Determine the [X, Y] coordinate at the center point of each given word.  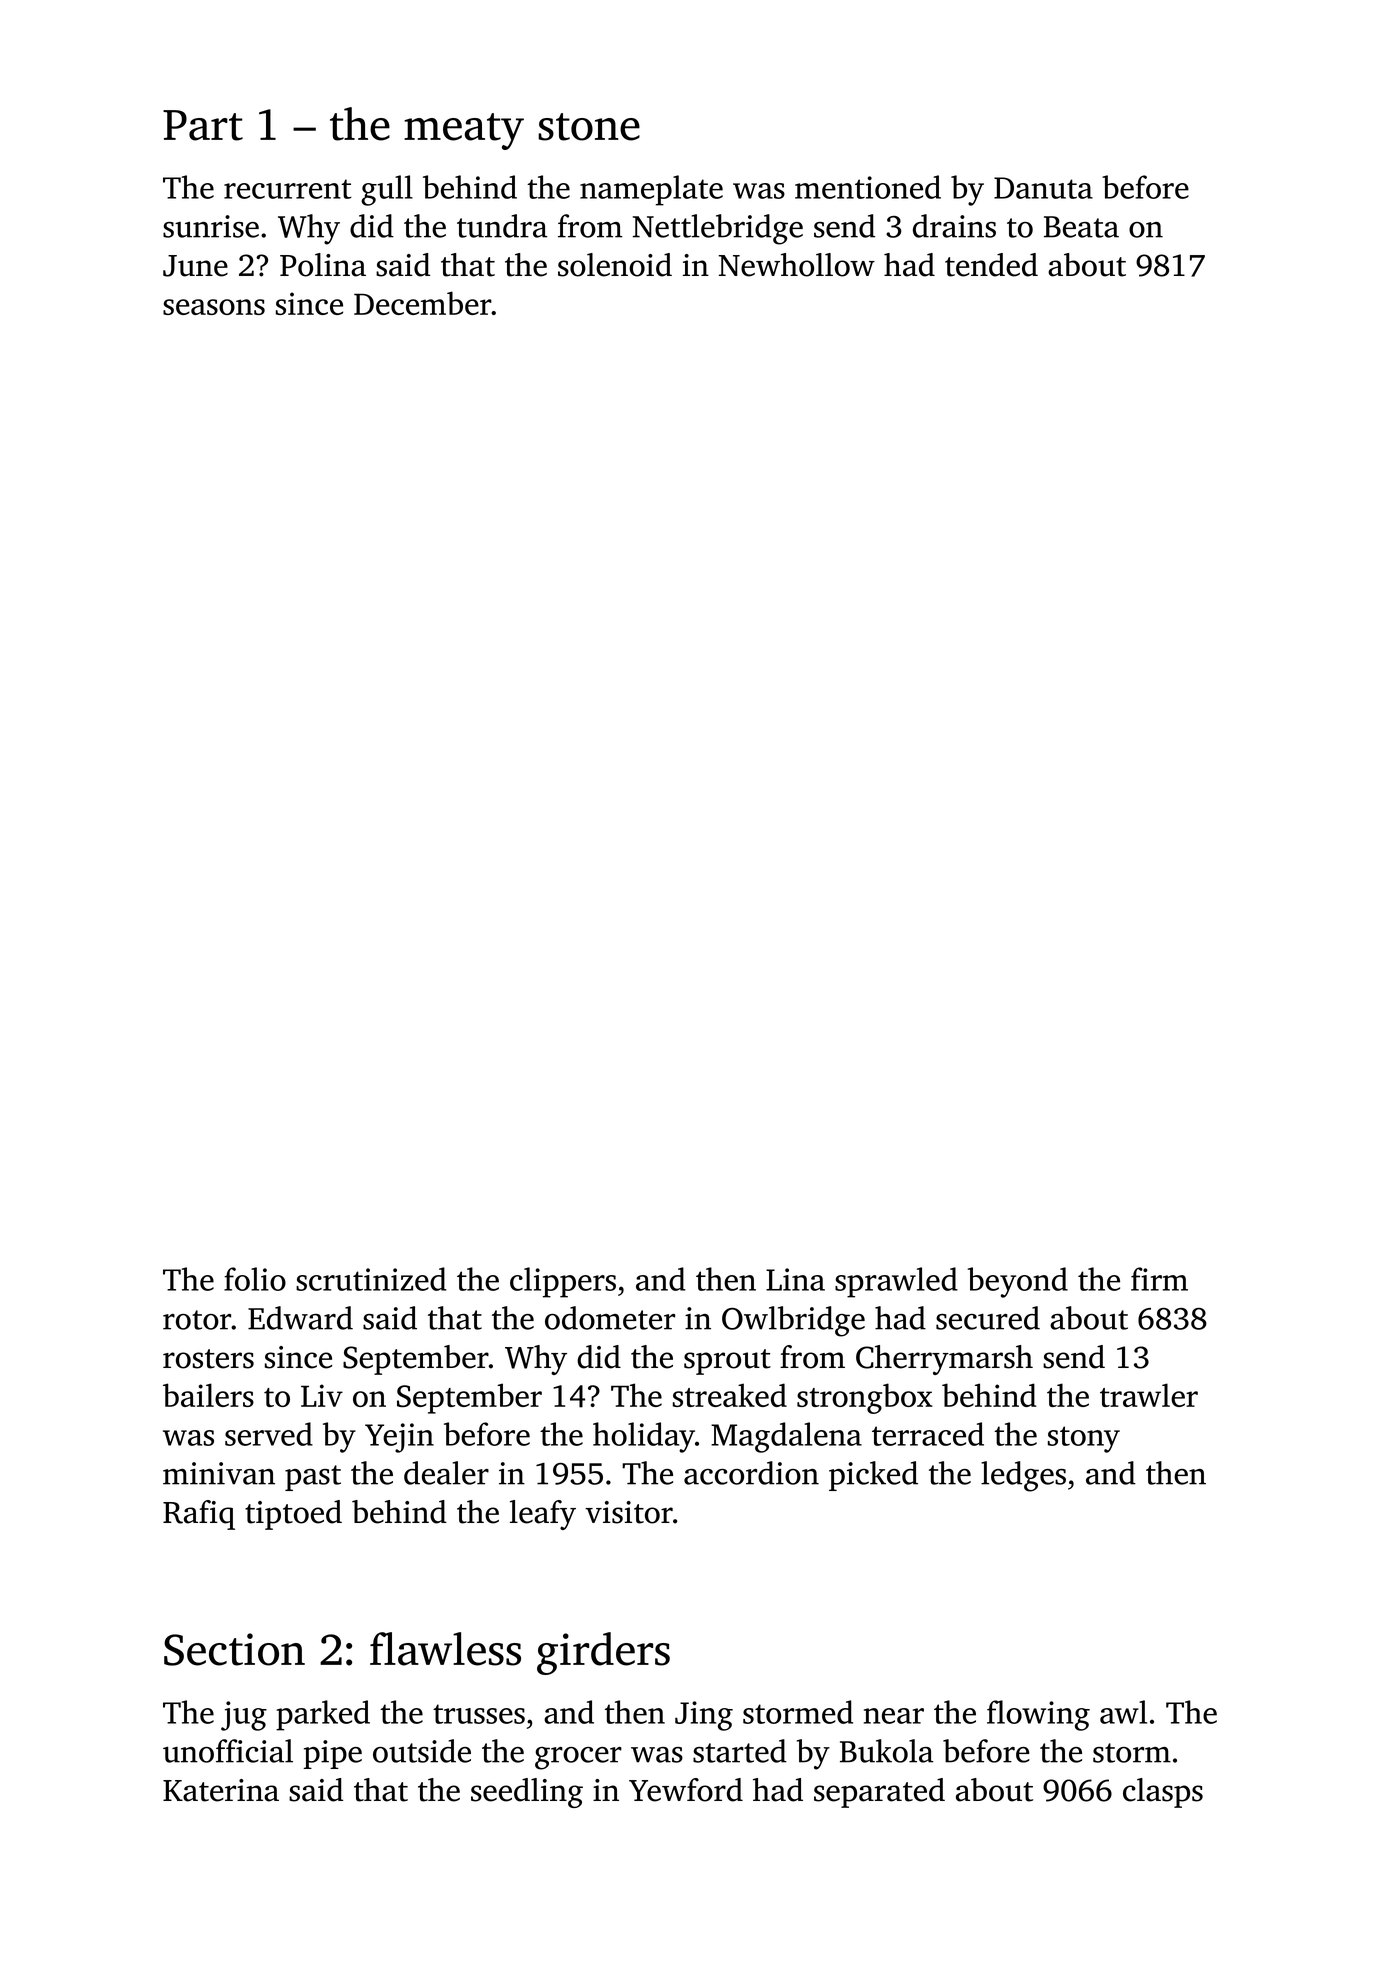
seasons [214, 307]
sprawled [896, 1282]
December [423, 303]
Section [234, 1649]
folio [255, 1279]
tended [991, 265]
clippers [563, 1282]
